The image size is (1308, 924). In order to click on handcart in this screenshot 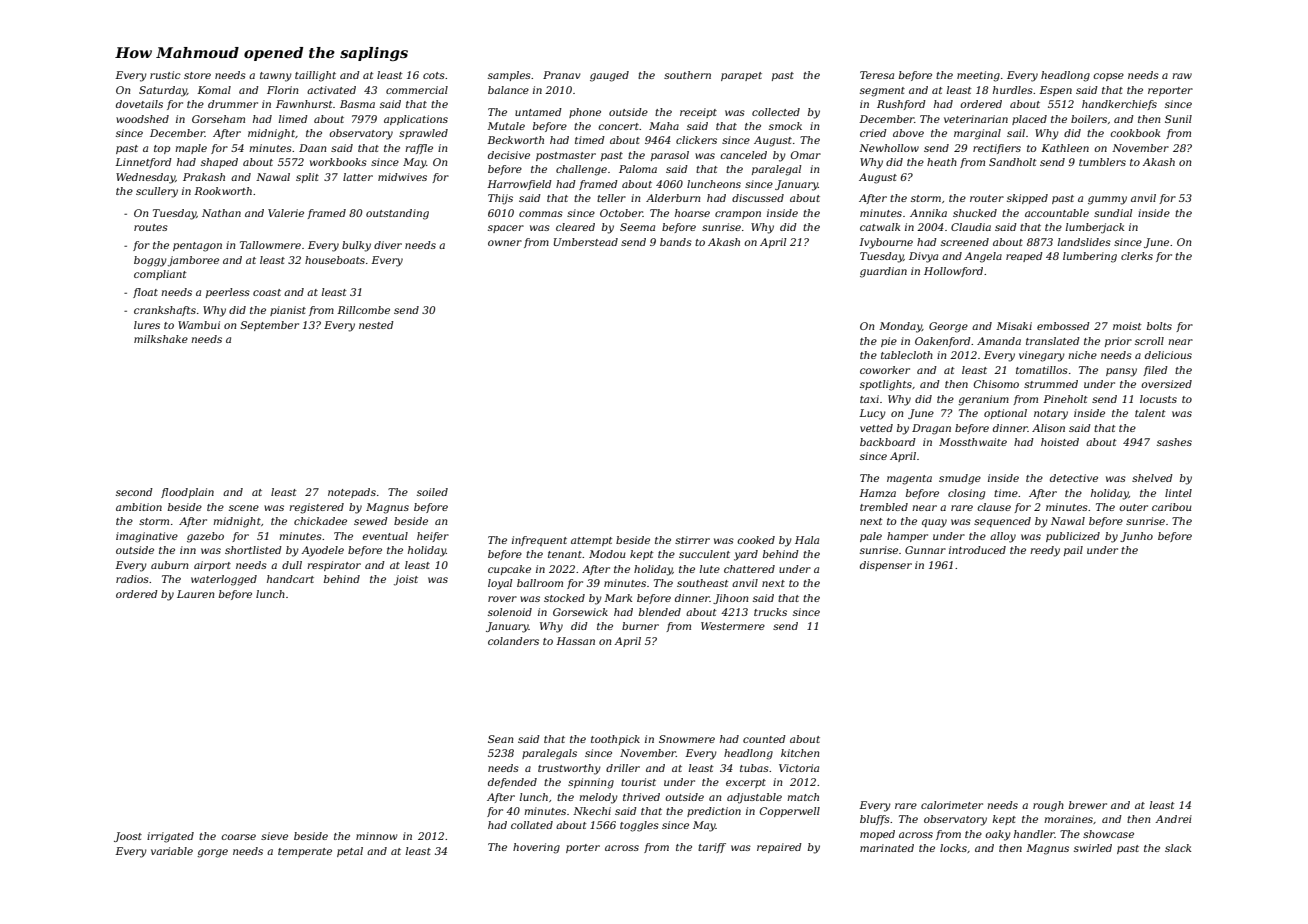, I will do `click(290, 579)`.
